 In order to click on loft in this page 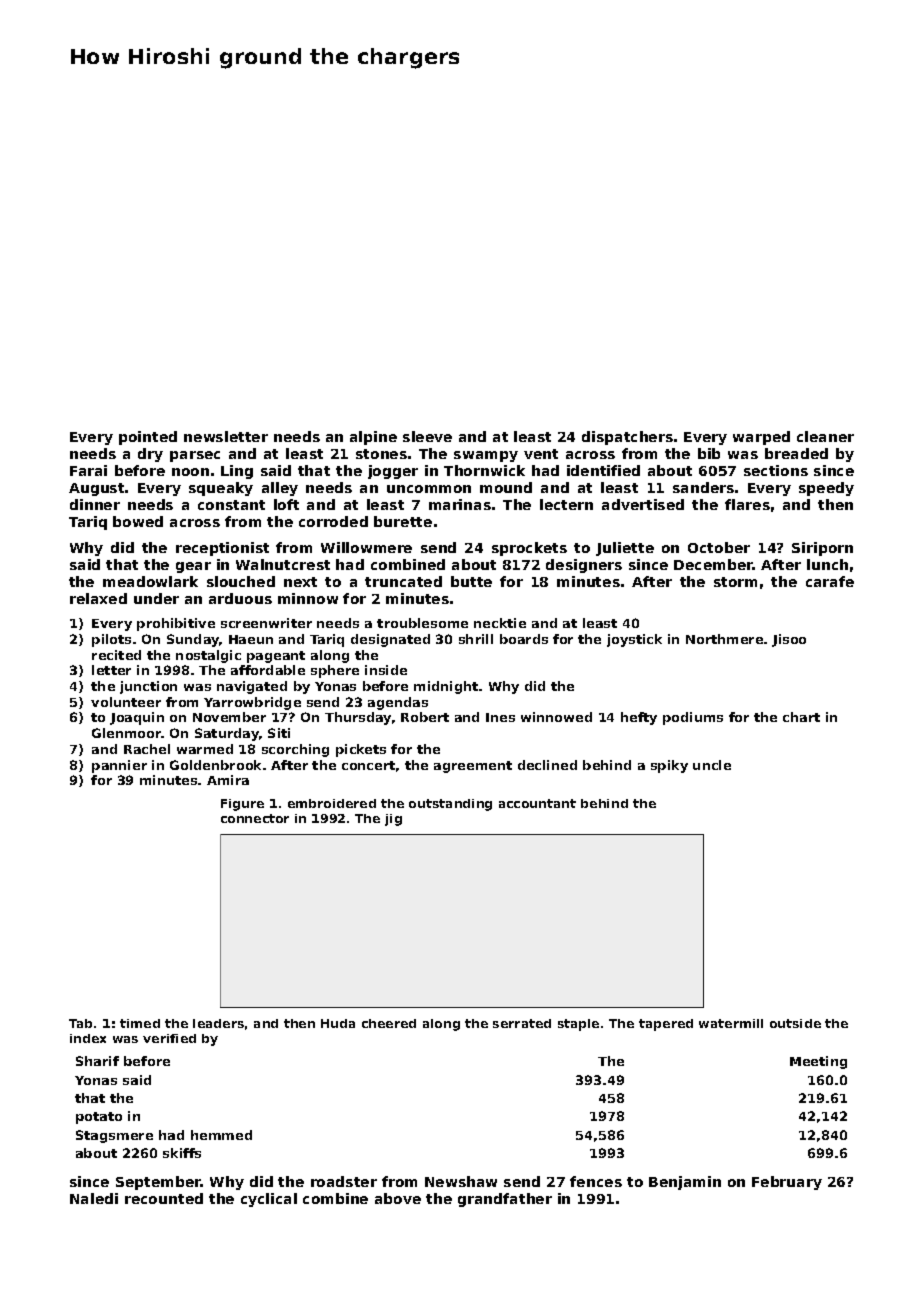, I will do `click(286, 504)`.
